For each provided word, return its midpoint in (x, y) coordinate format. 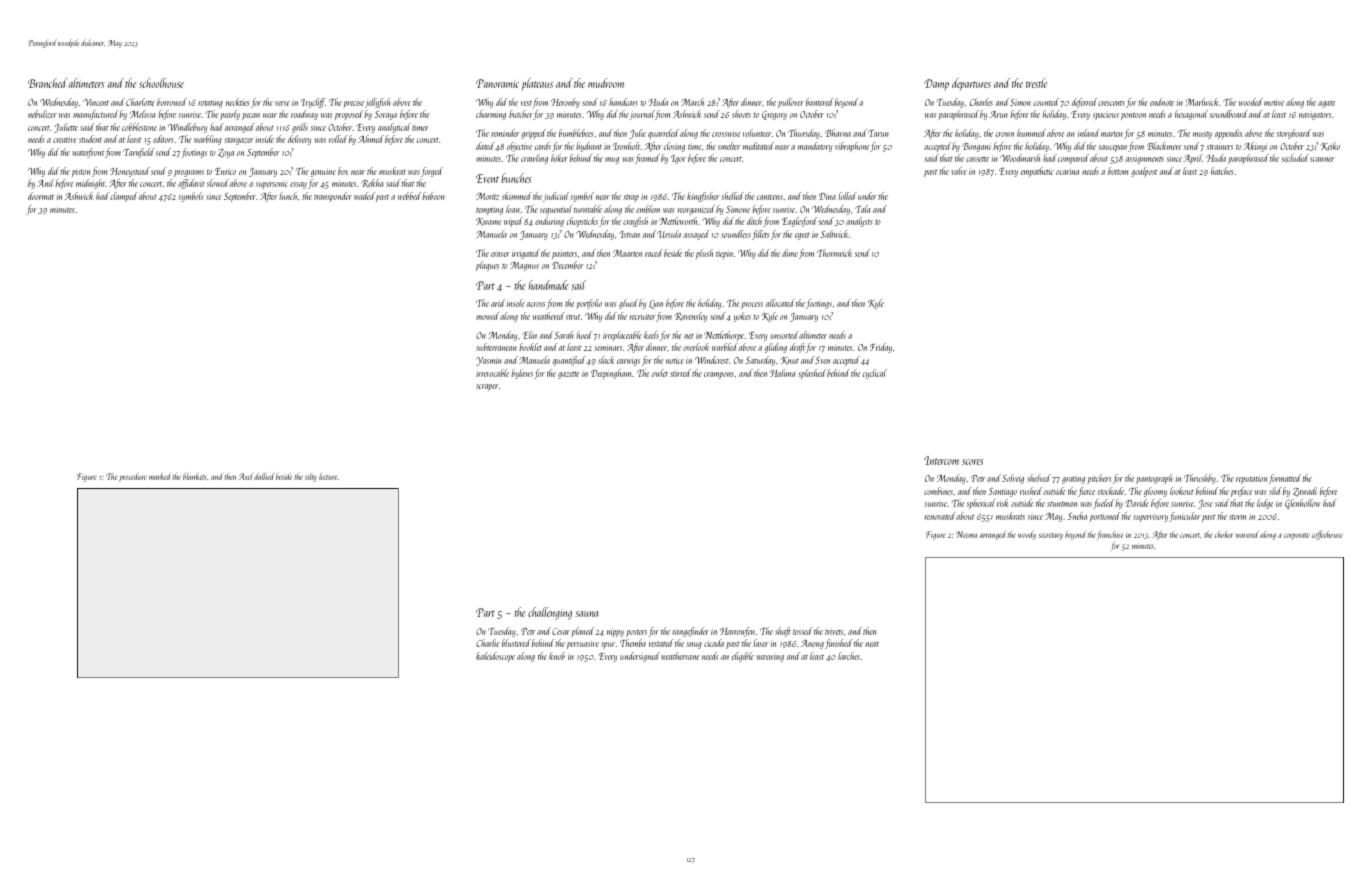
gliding (776, 348)
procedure (133, 477)
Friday (881, 348)
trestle (1036, 83)
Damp (936, 85)
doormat (41, 196)
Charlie (487, 643)
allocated (780, 303)
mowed (487, 316)
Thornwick (834, 253)
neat (872, 644)
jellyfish (377, 103)
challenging (550, 613)
